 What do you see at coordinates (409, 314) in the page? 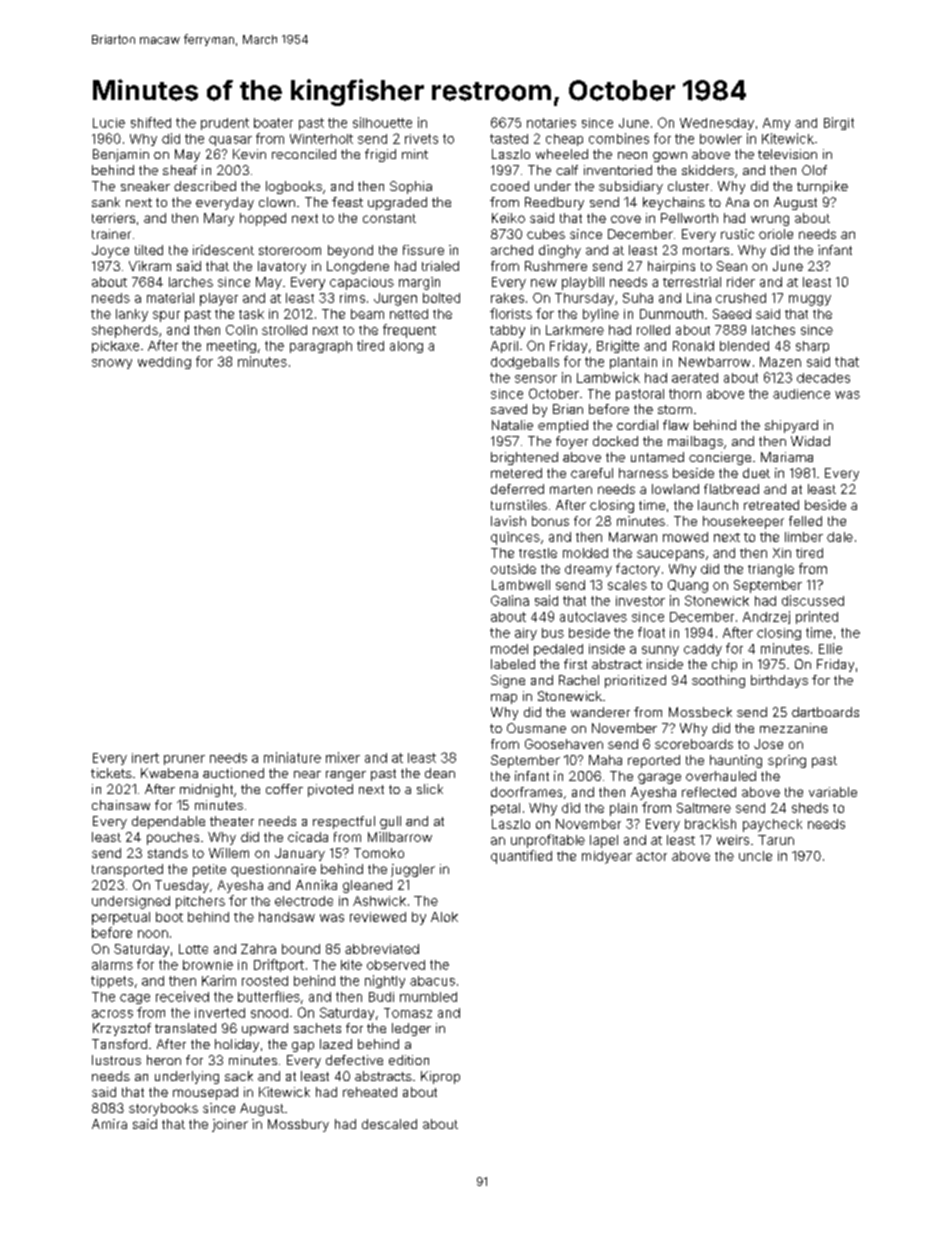
I see `netted` at bounding box center [409, 314].
